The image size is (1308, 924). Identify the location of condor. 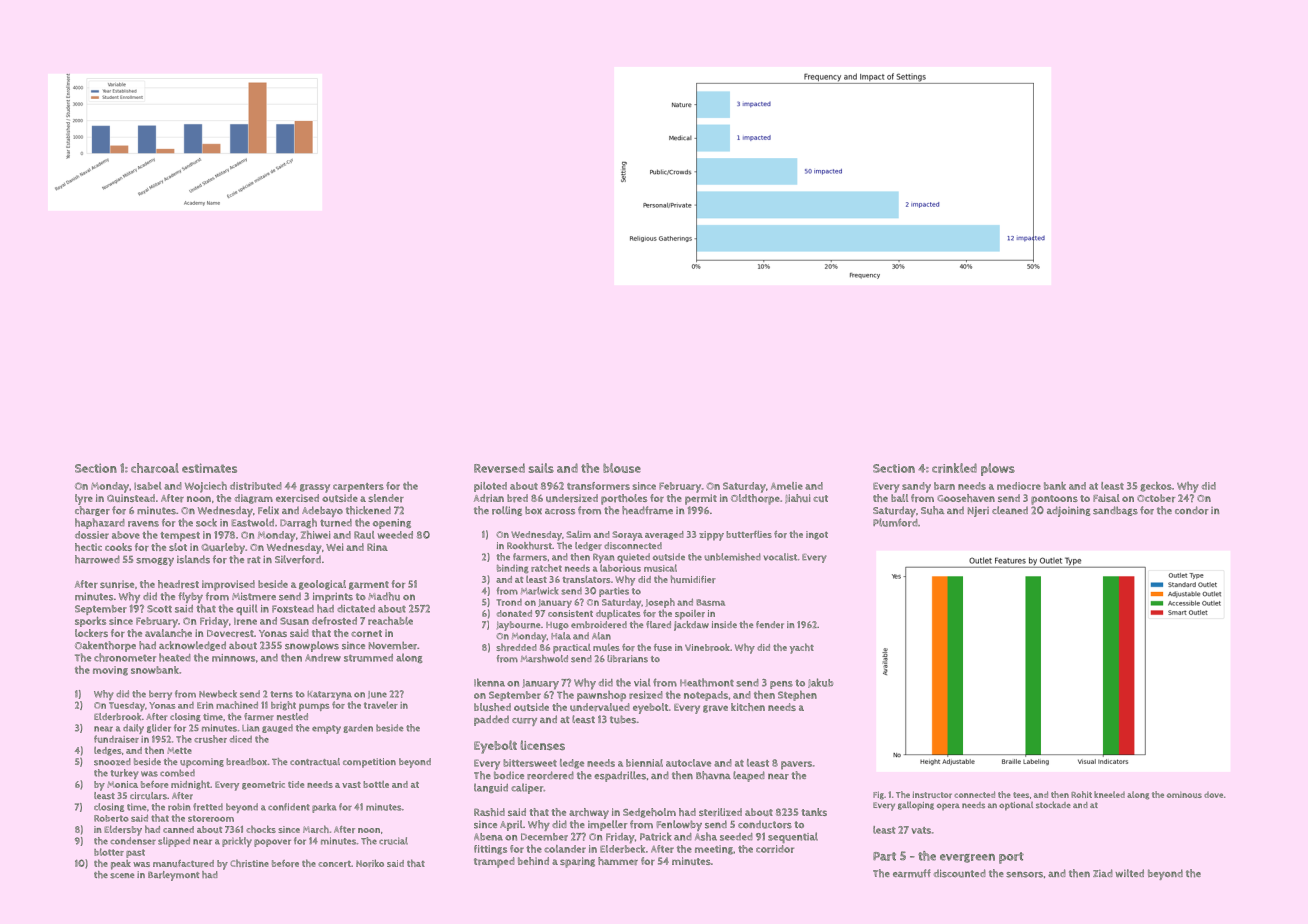
(1192, 510).
